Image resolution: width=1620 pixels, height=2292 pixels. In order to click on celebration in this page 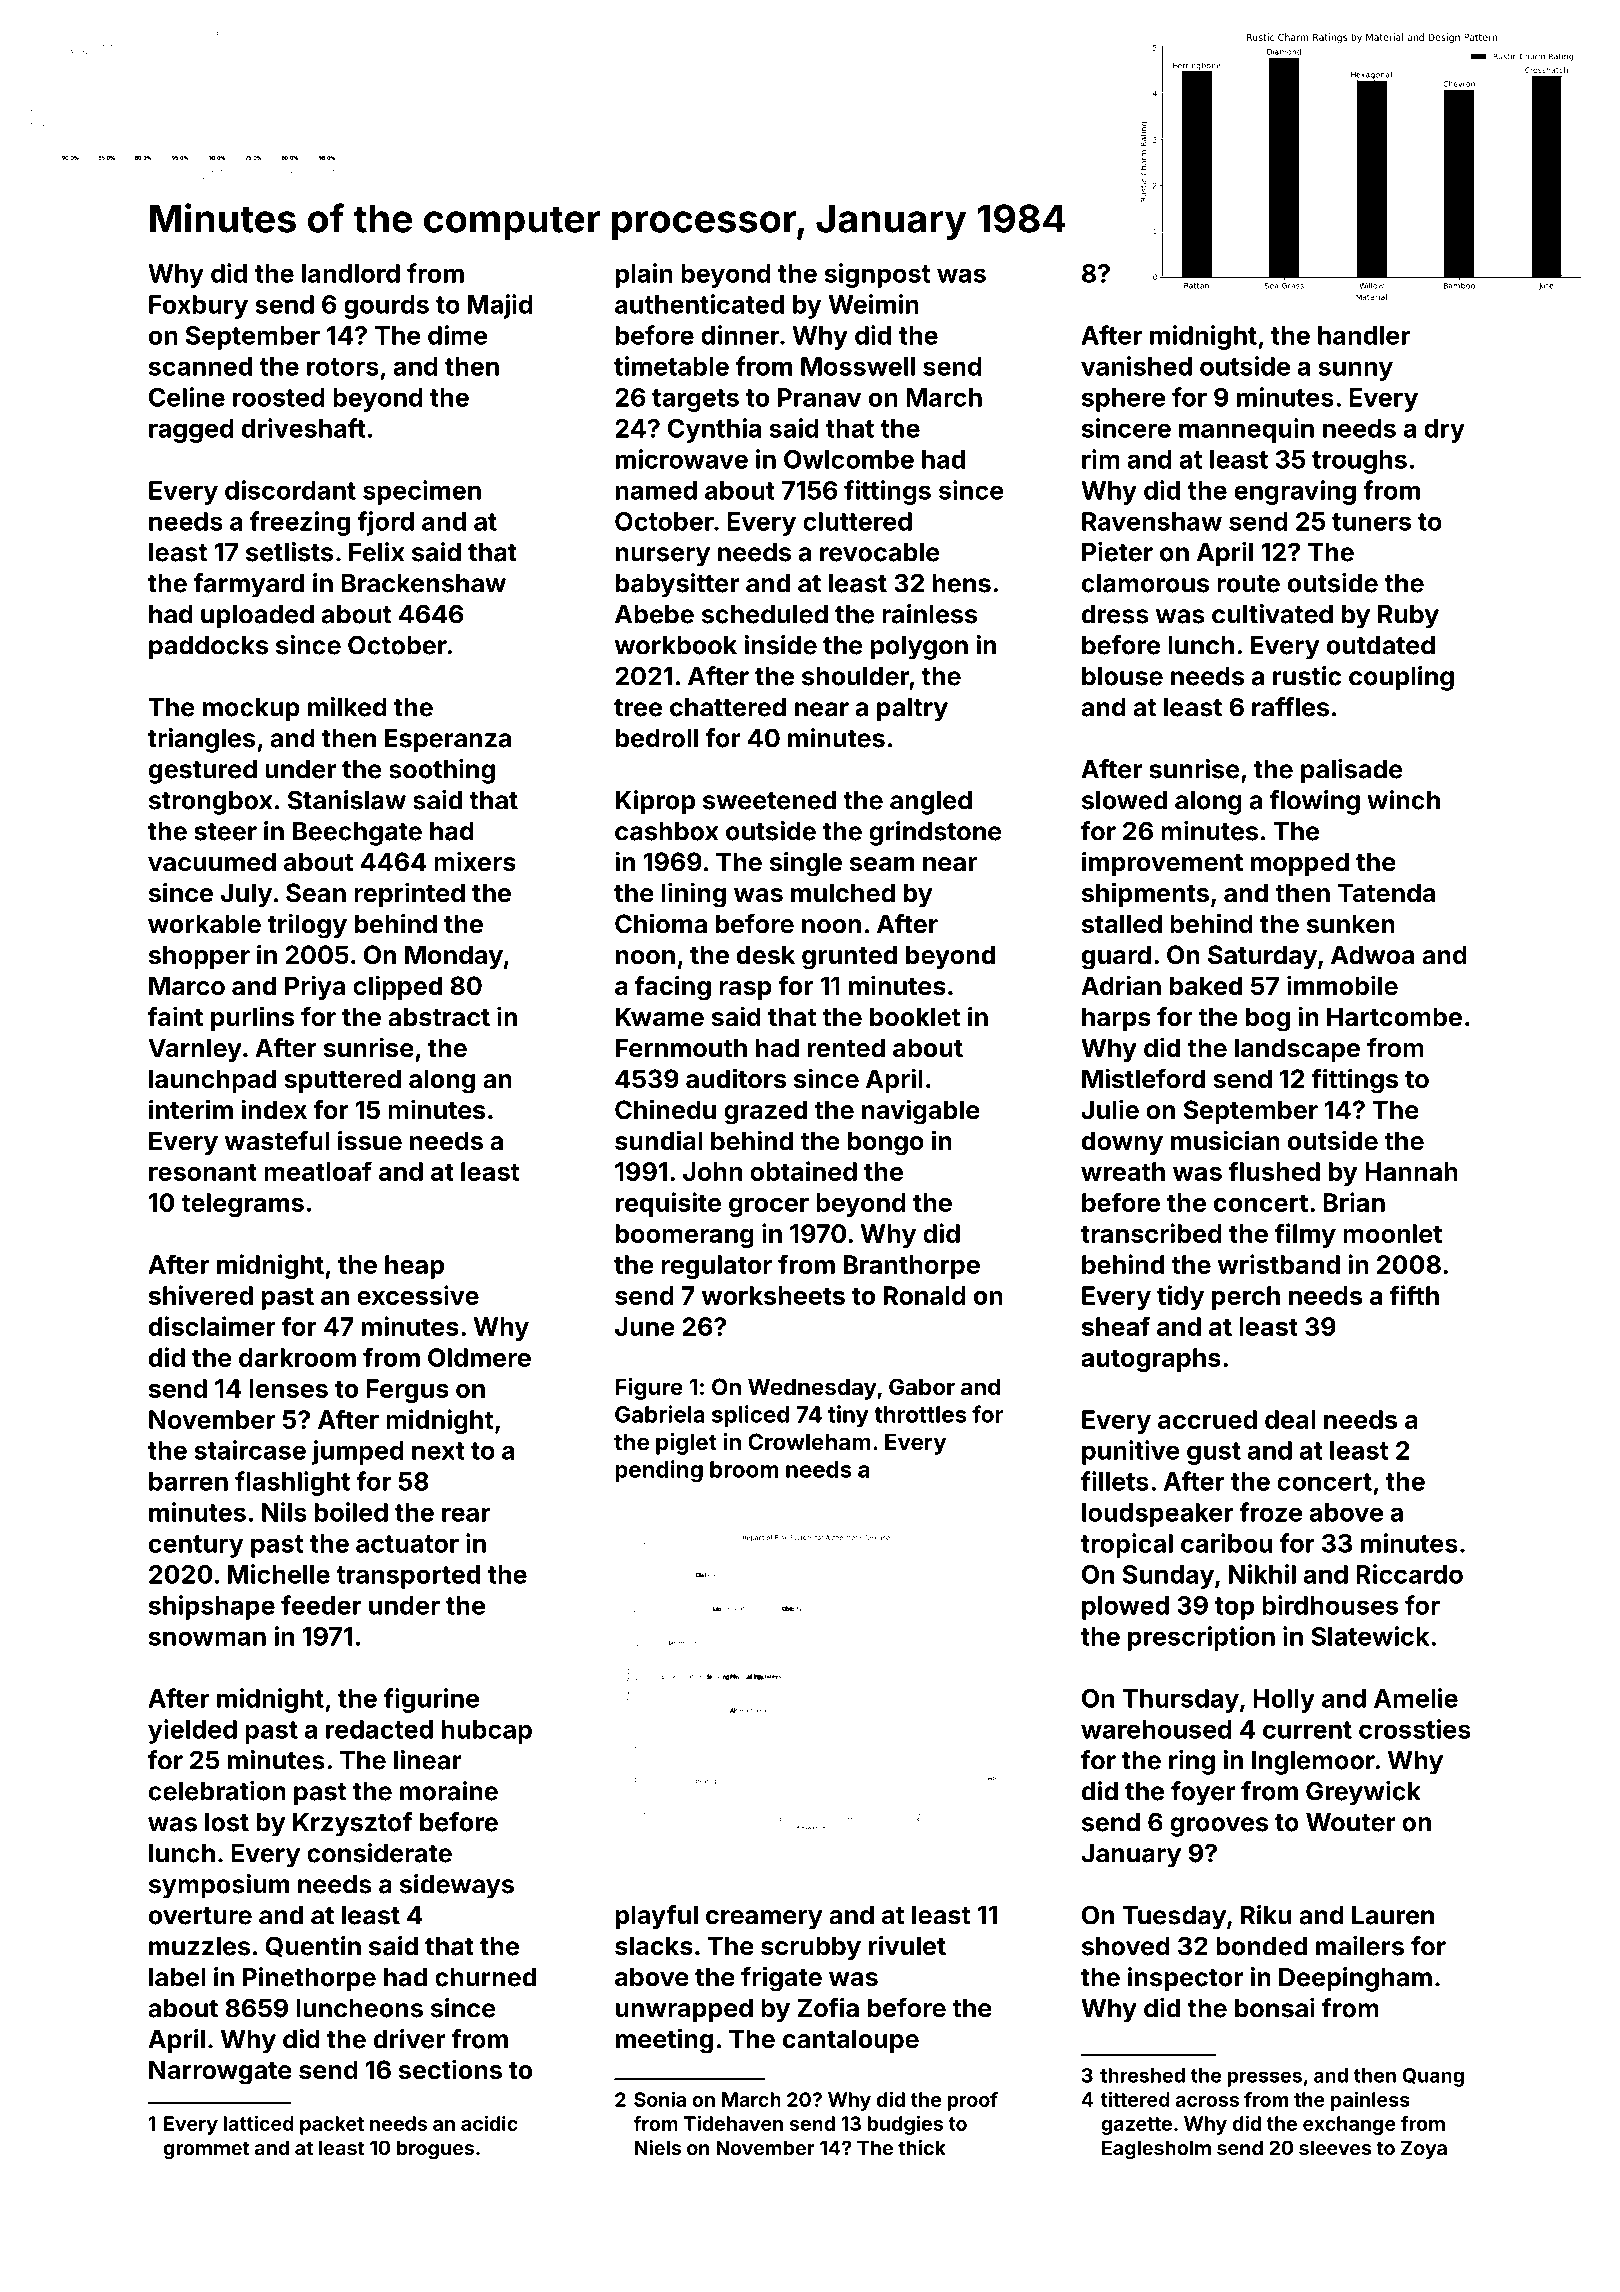, I will do `click(217, 1791)`.
